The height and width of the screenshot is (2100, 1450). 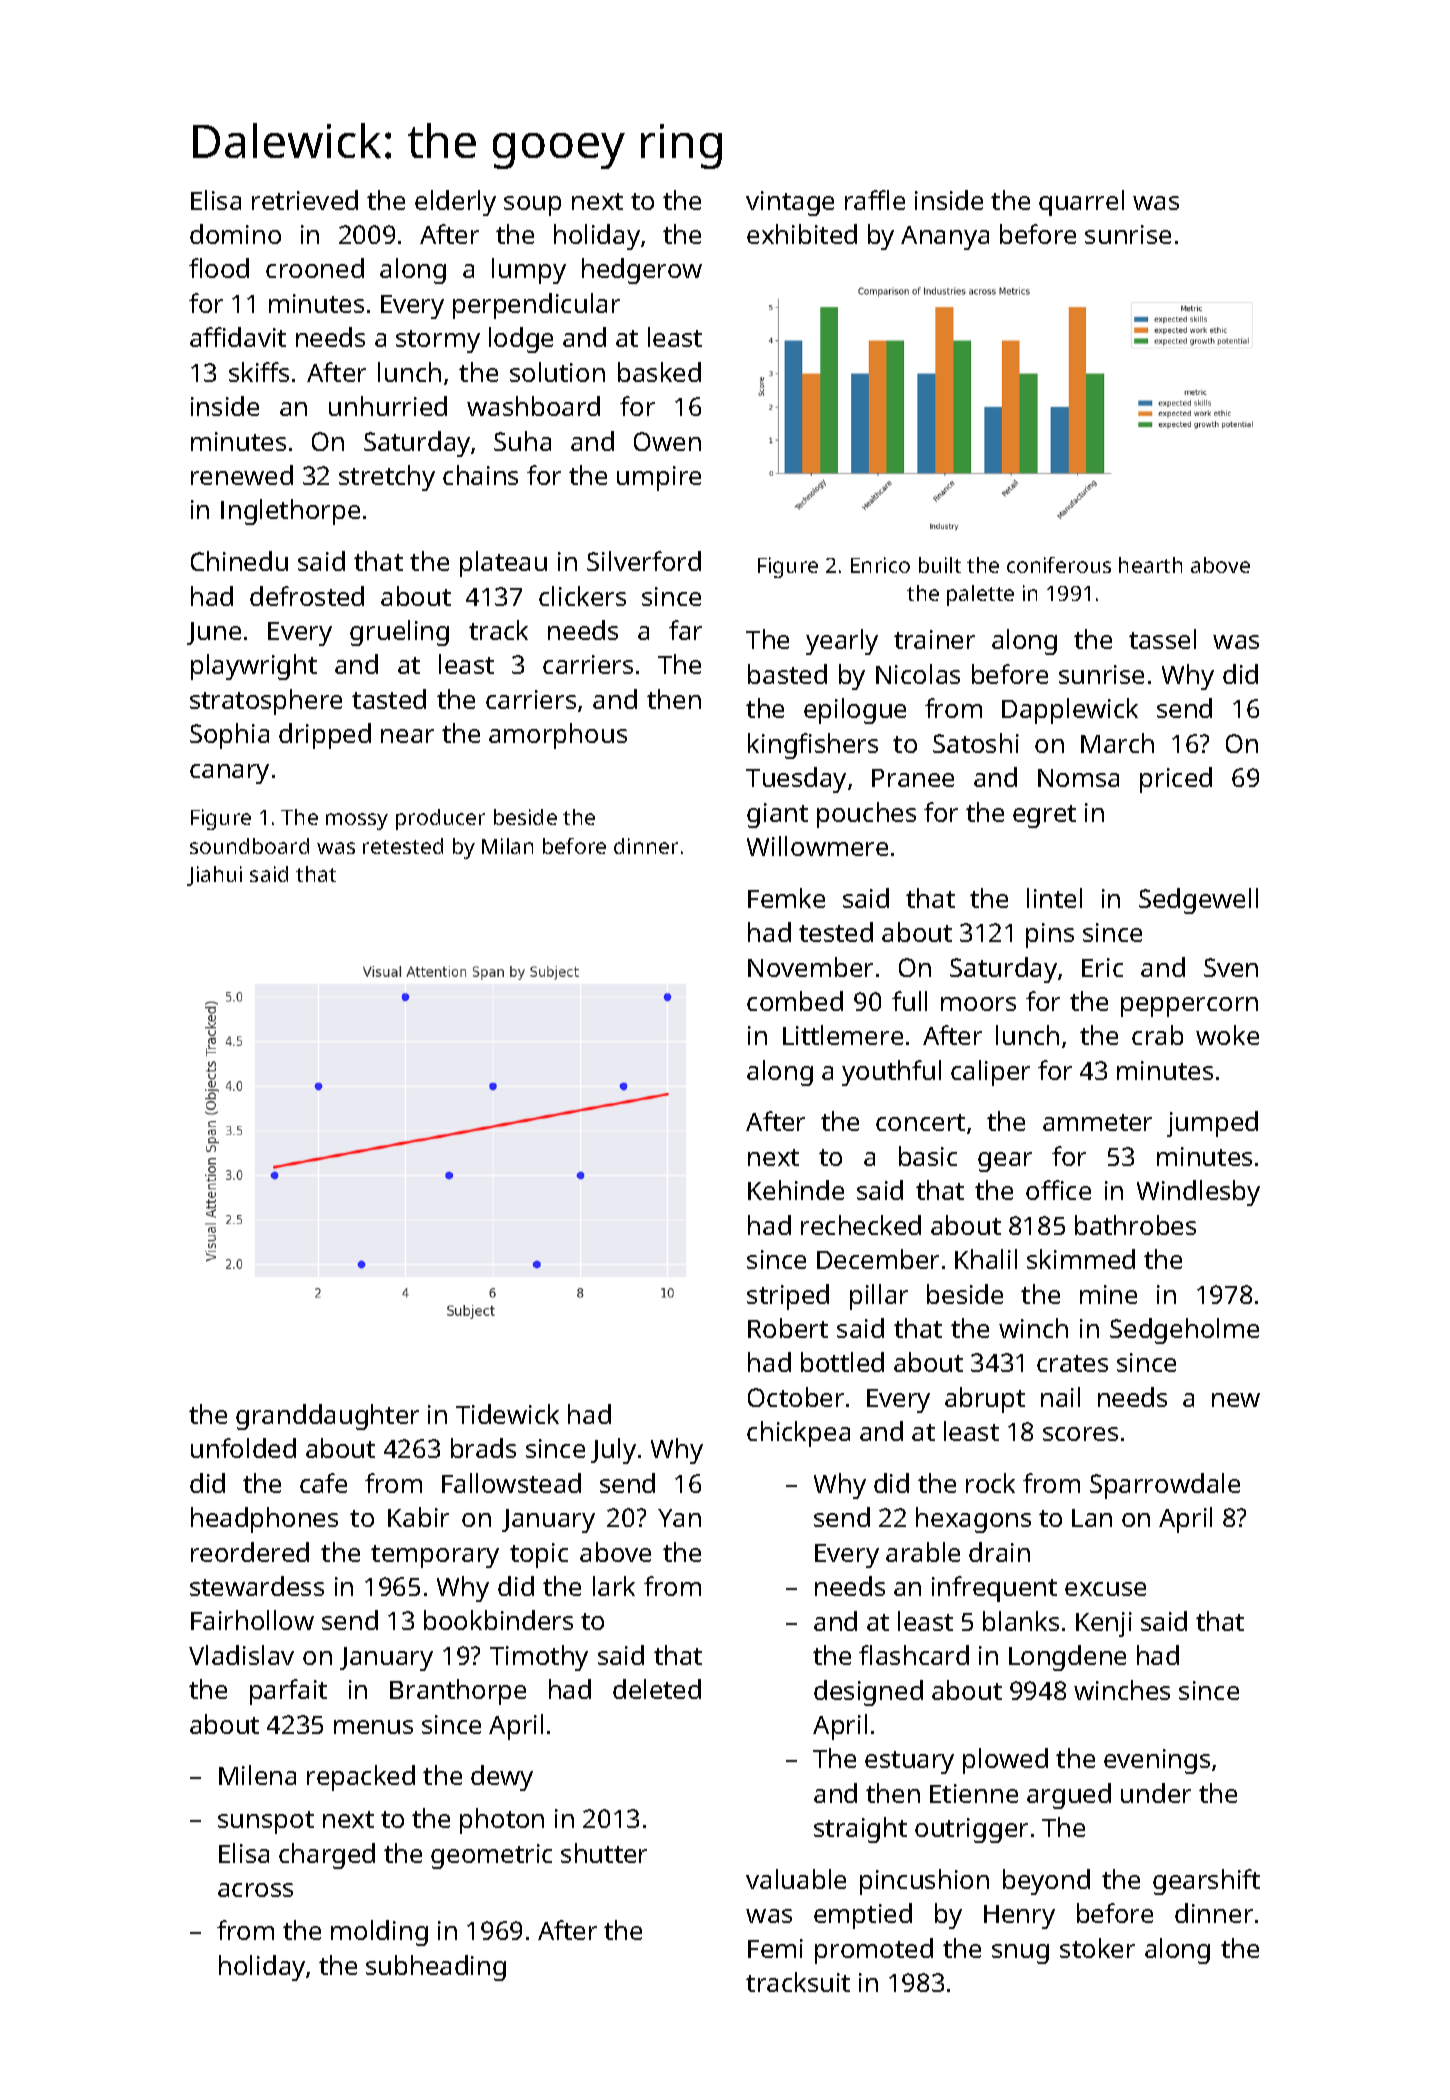 What do you see at coordinates (214, 876) in the screenshot?
I see `Jiahui` at bounding box center [214, 876].
